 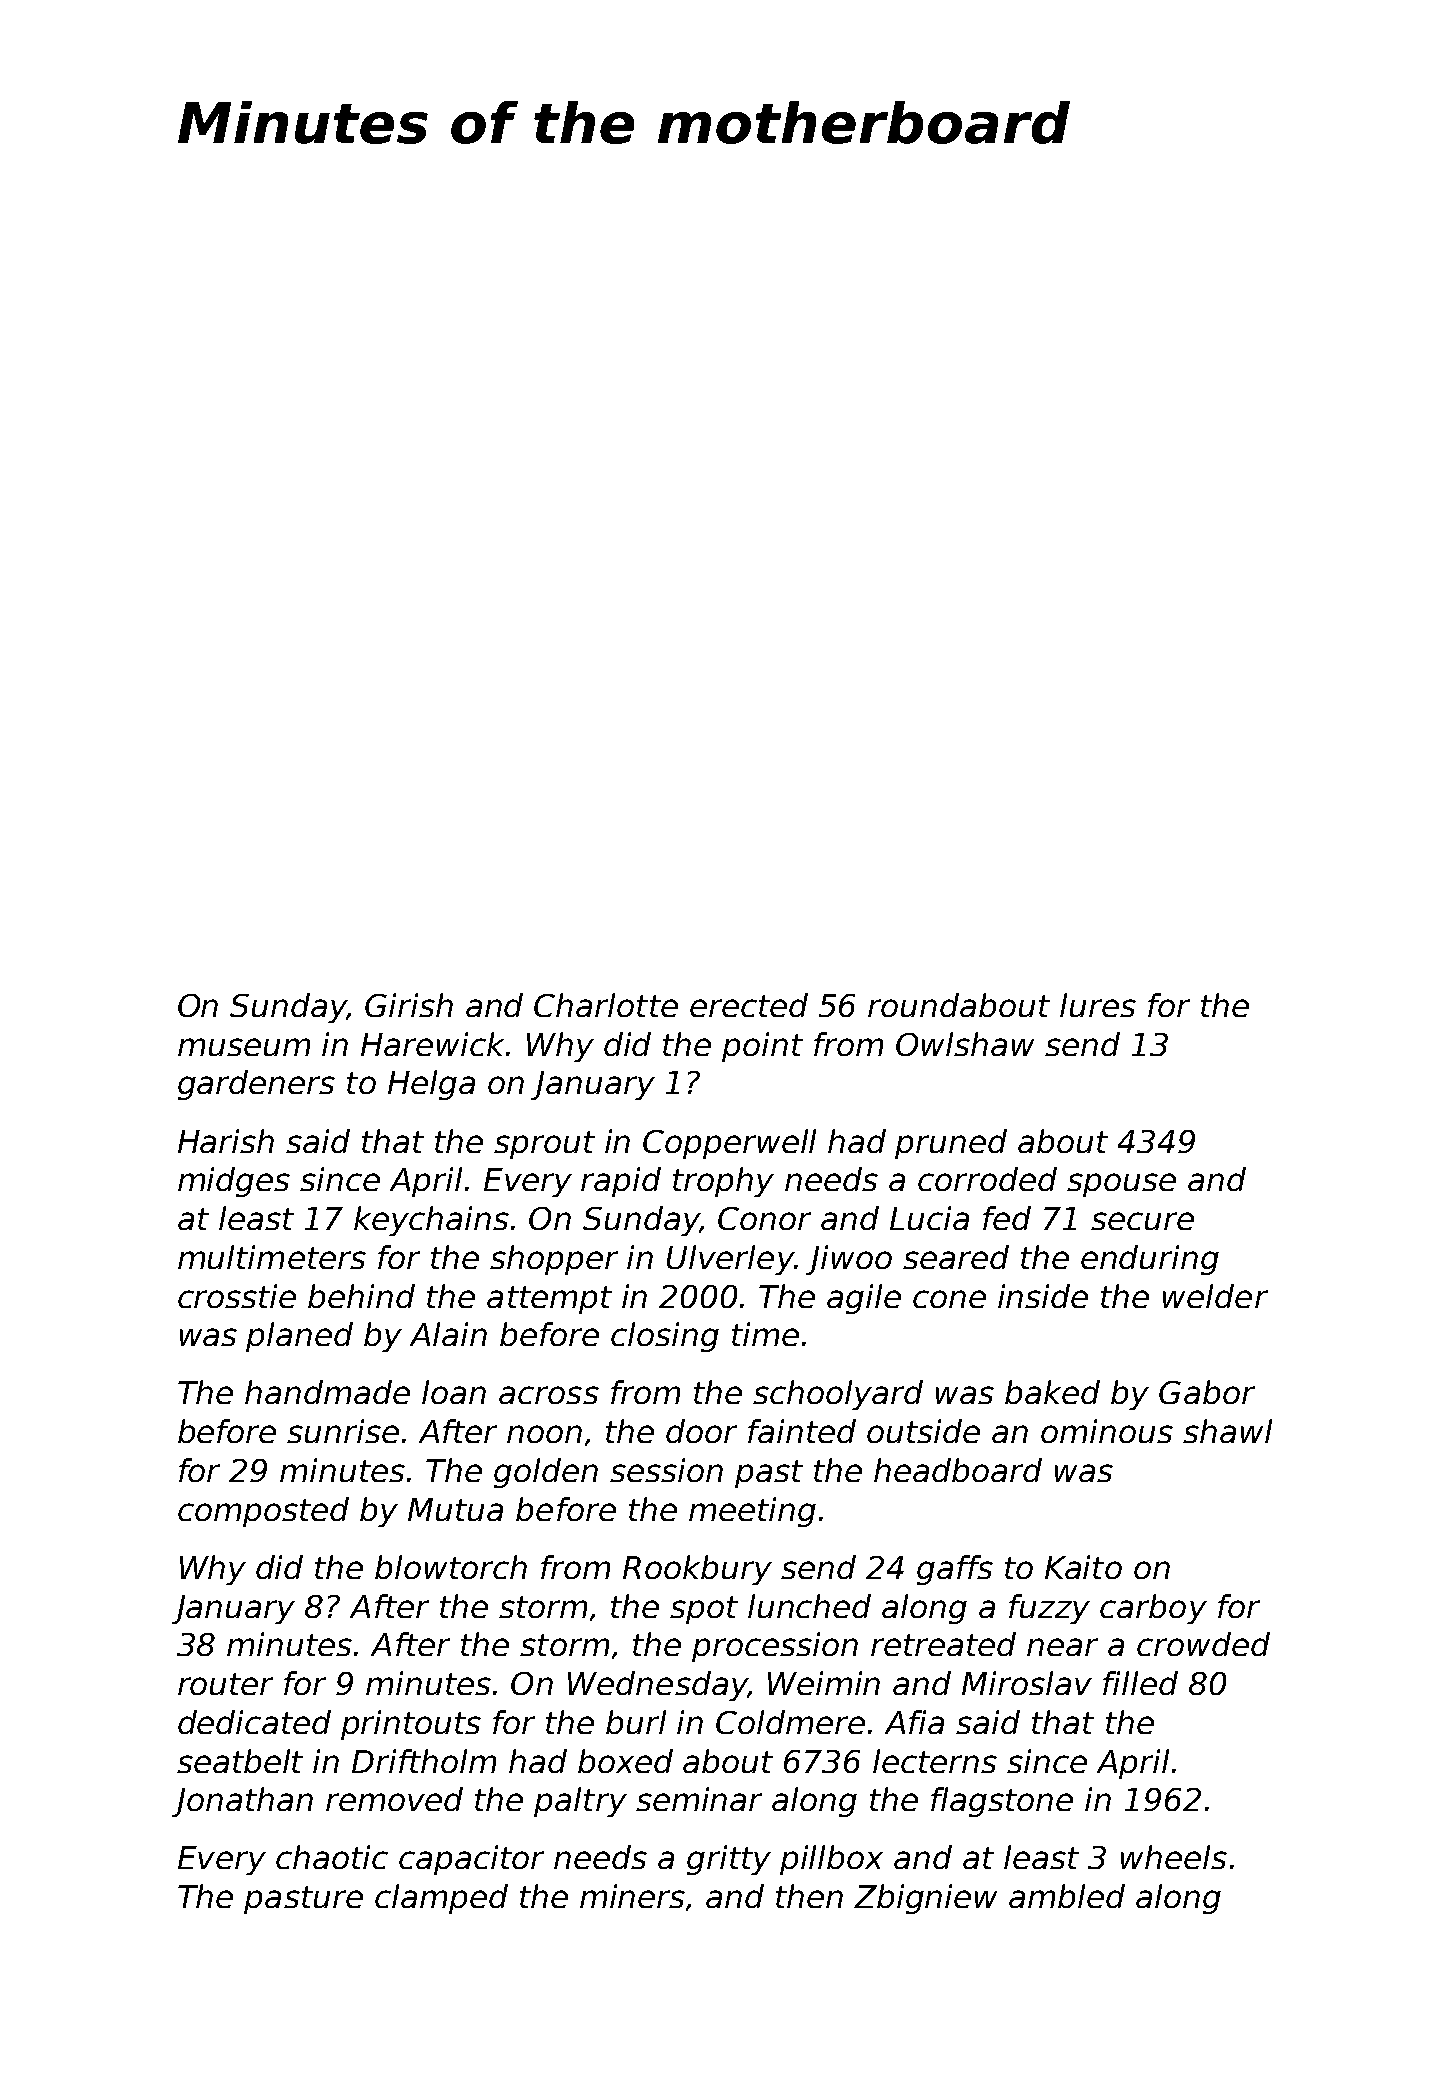 I want to click on Kaito, so click(x=1083, y=1567).
